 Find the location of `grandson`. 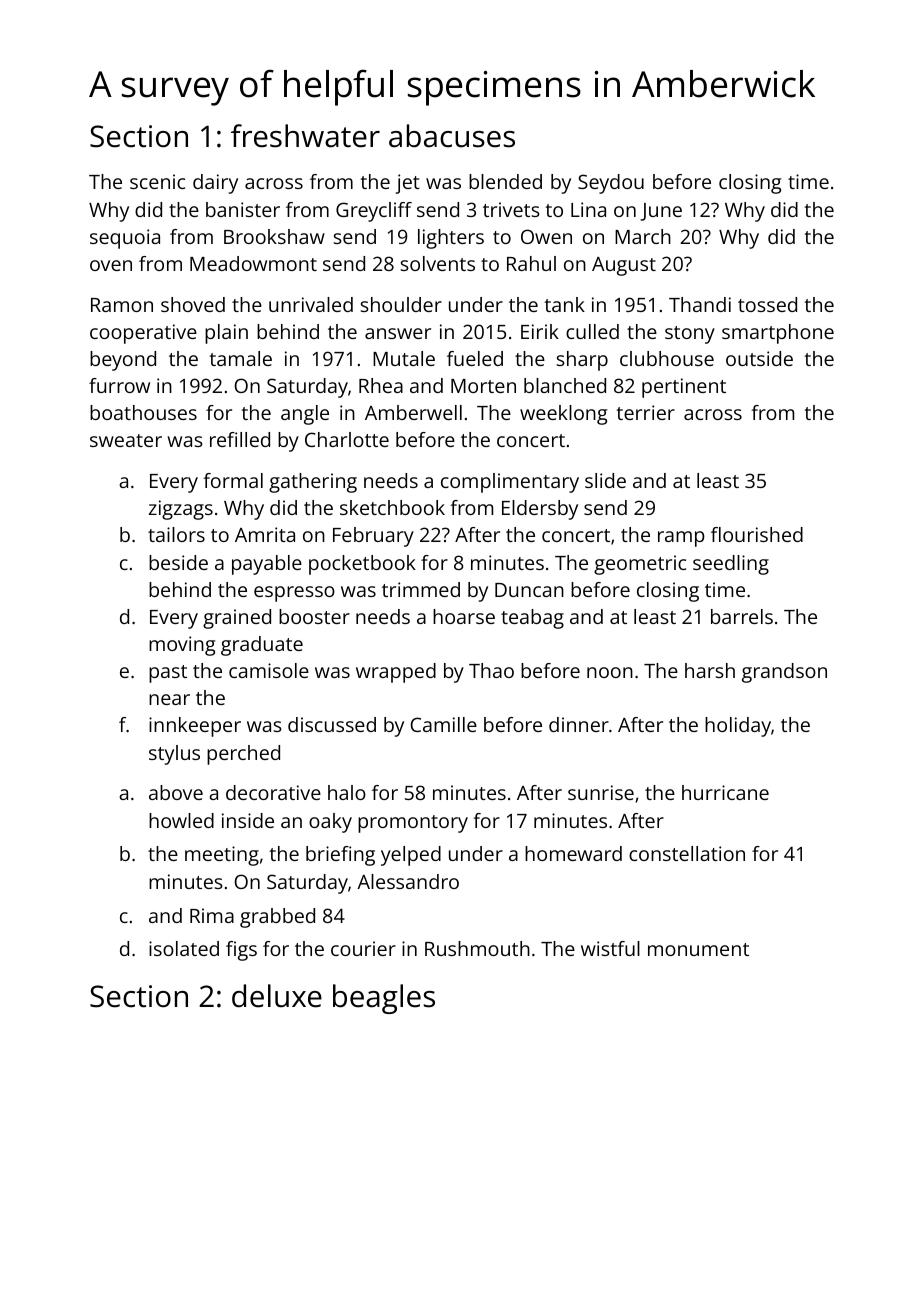

grandson is located at coordinates (784, 673).
